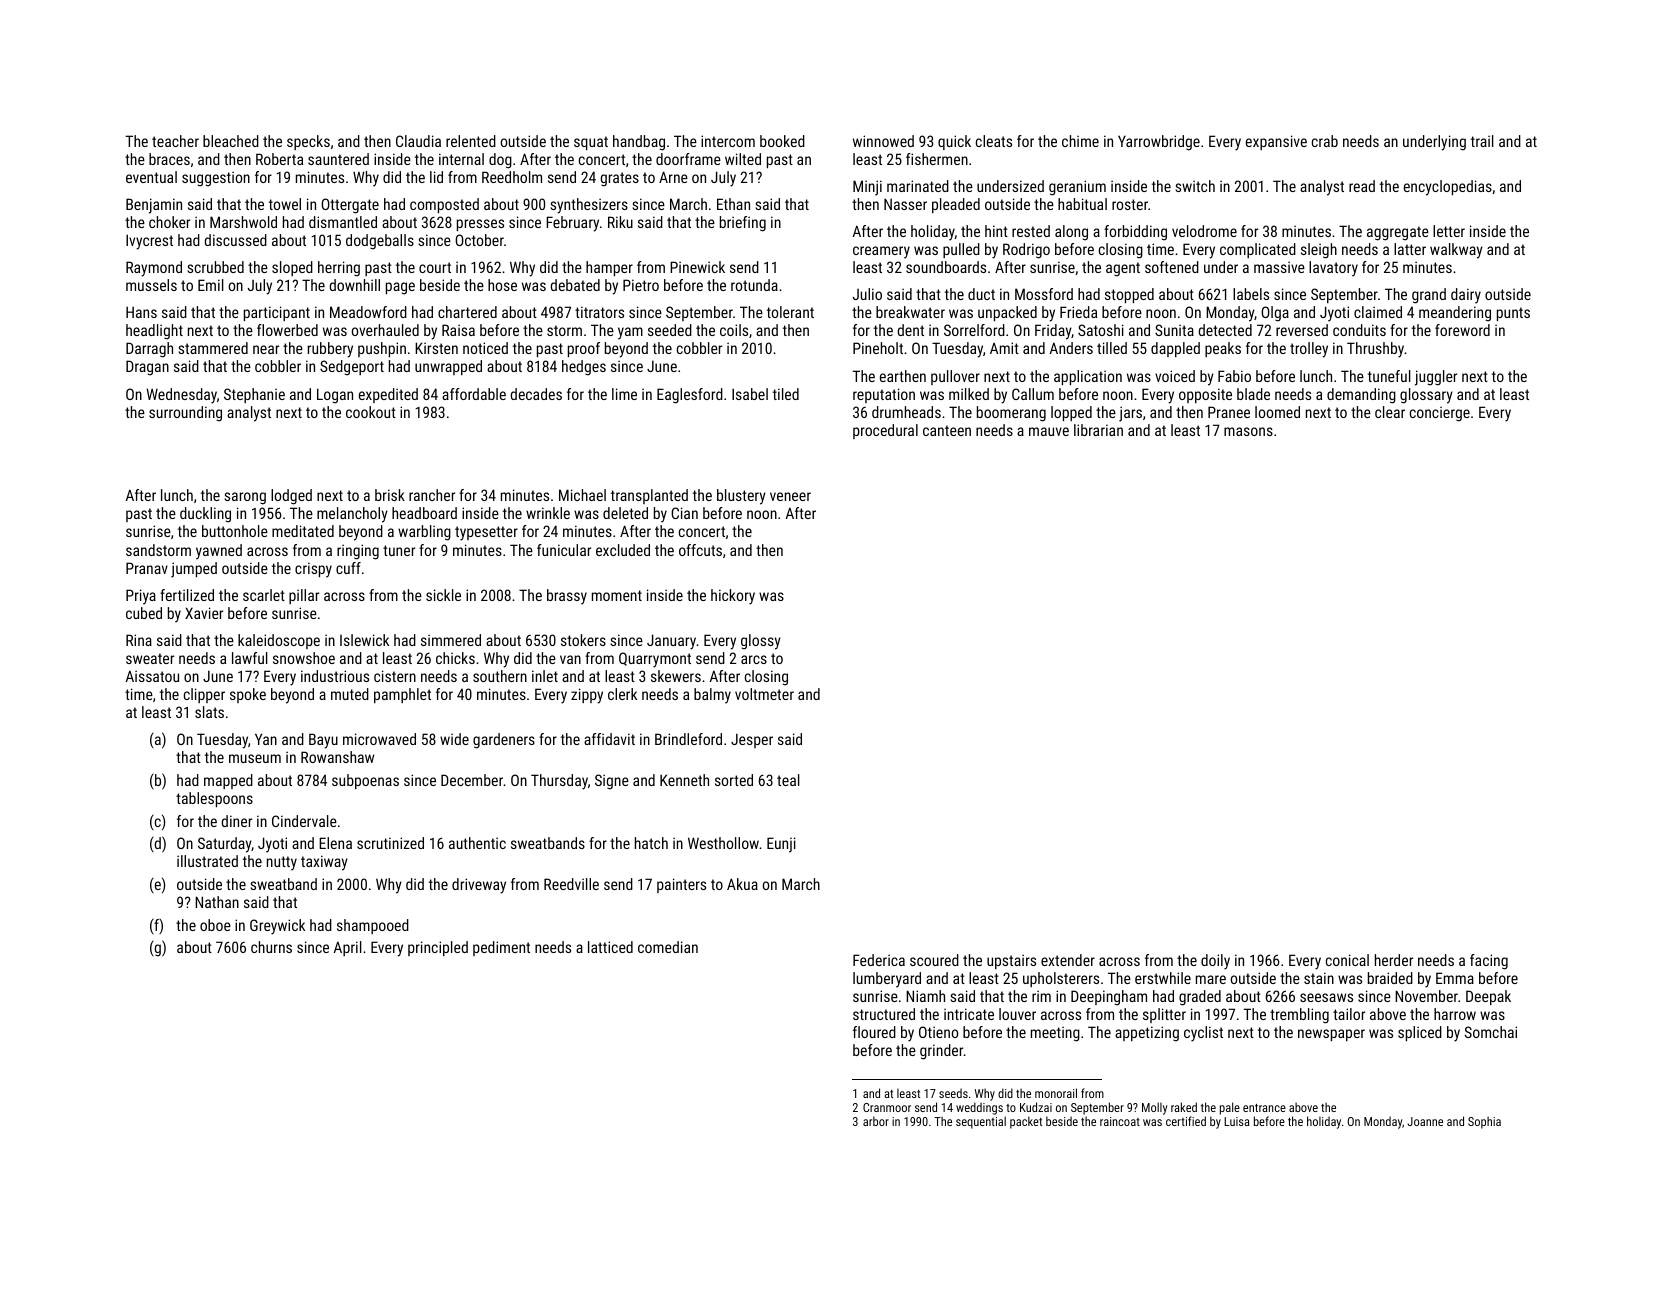  Describe the element at coordinates (867, 188) in the screenshot. I see `Minji` at that location.
